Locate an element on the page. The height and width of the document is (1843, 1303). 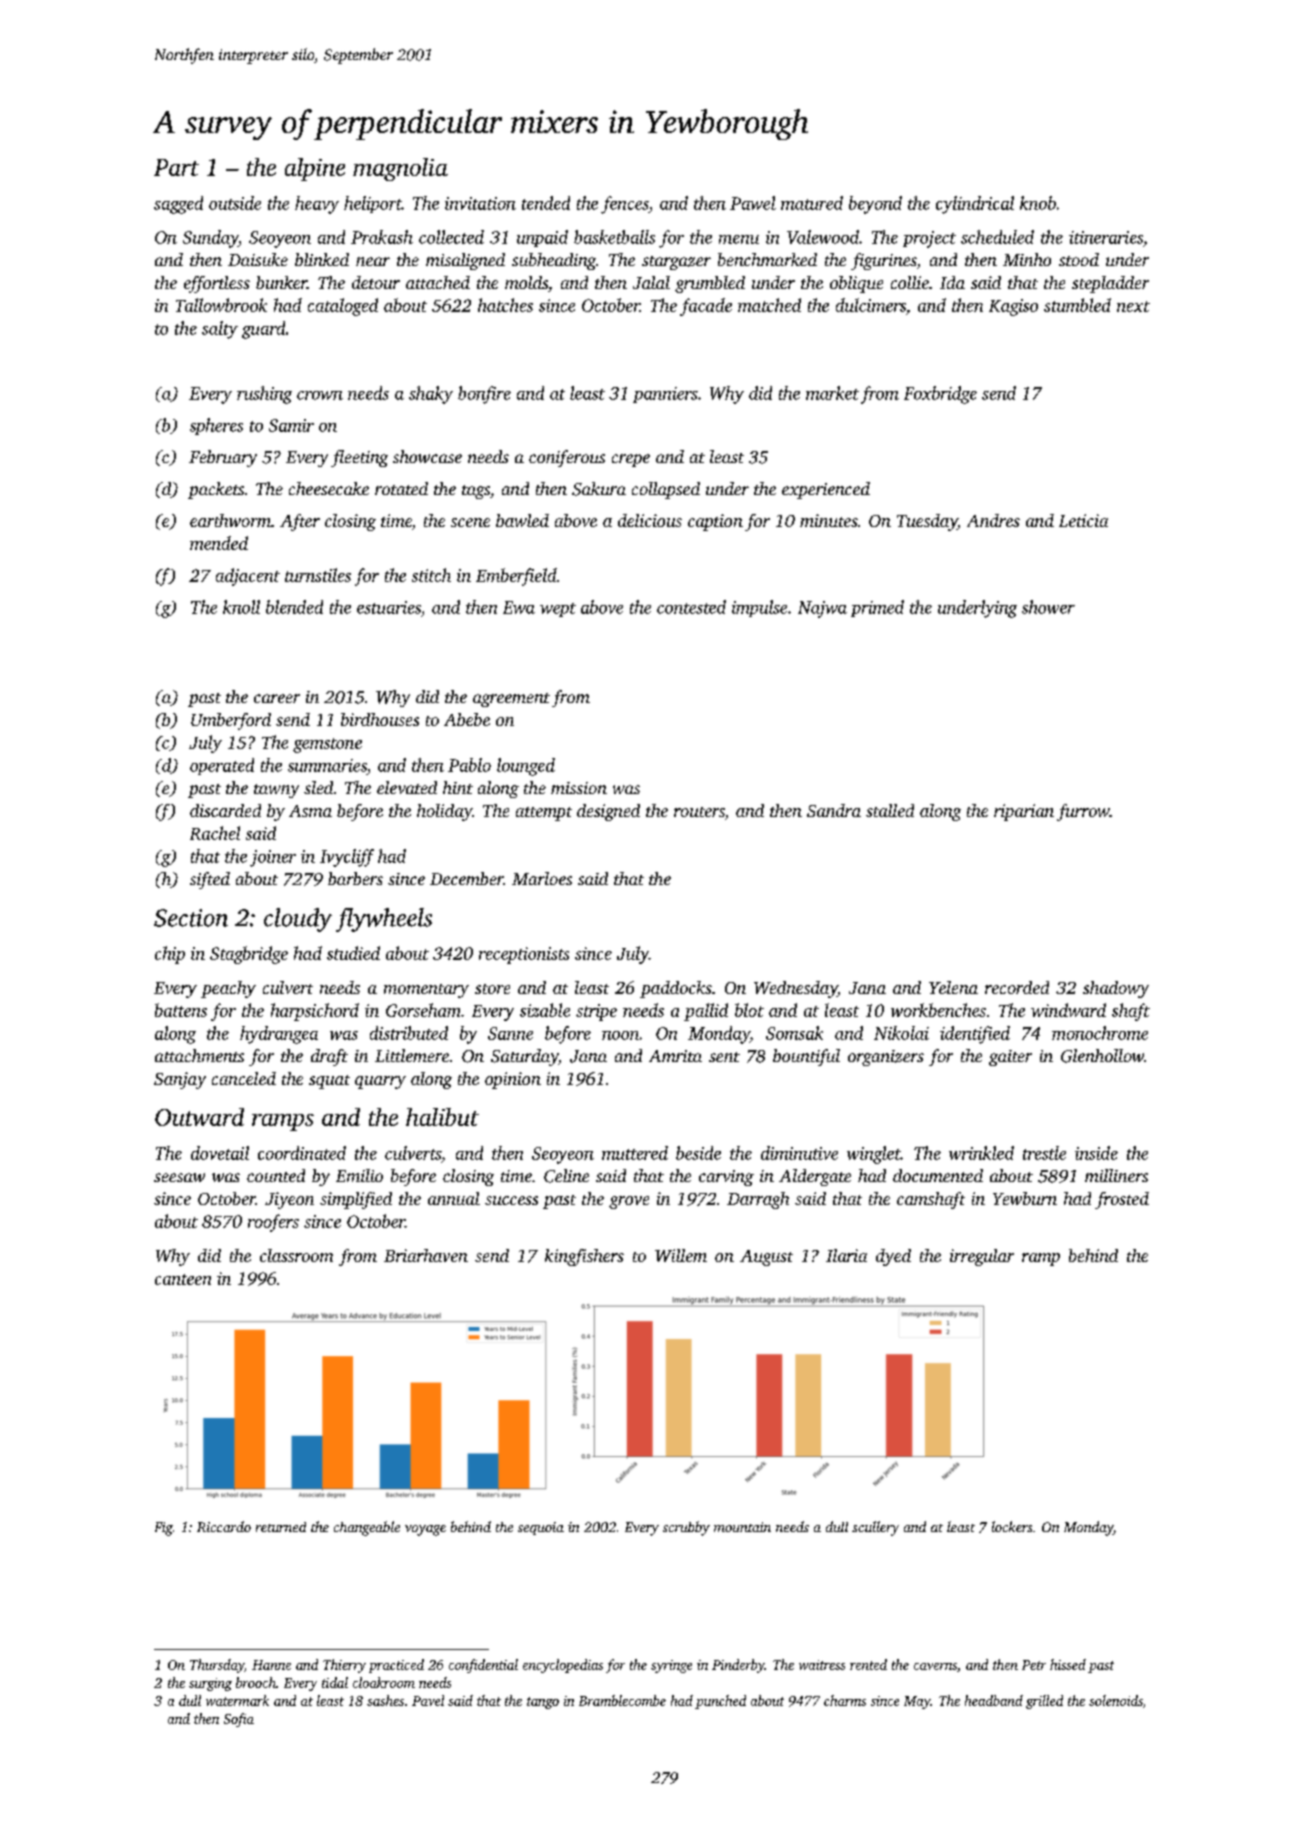
changeable is located at coordinates (367, 1528).
